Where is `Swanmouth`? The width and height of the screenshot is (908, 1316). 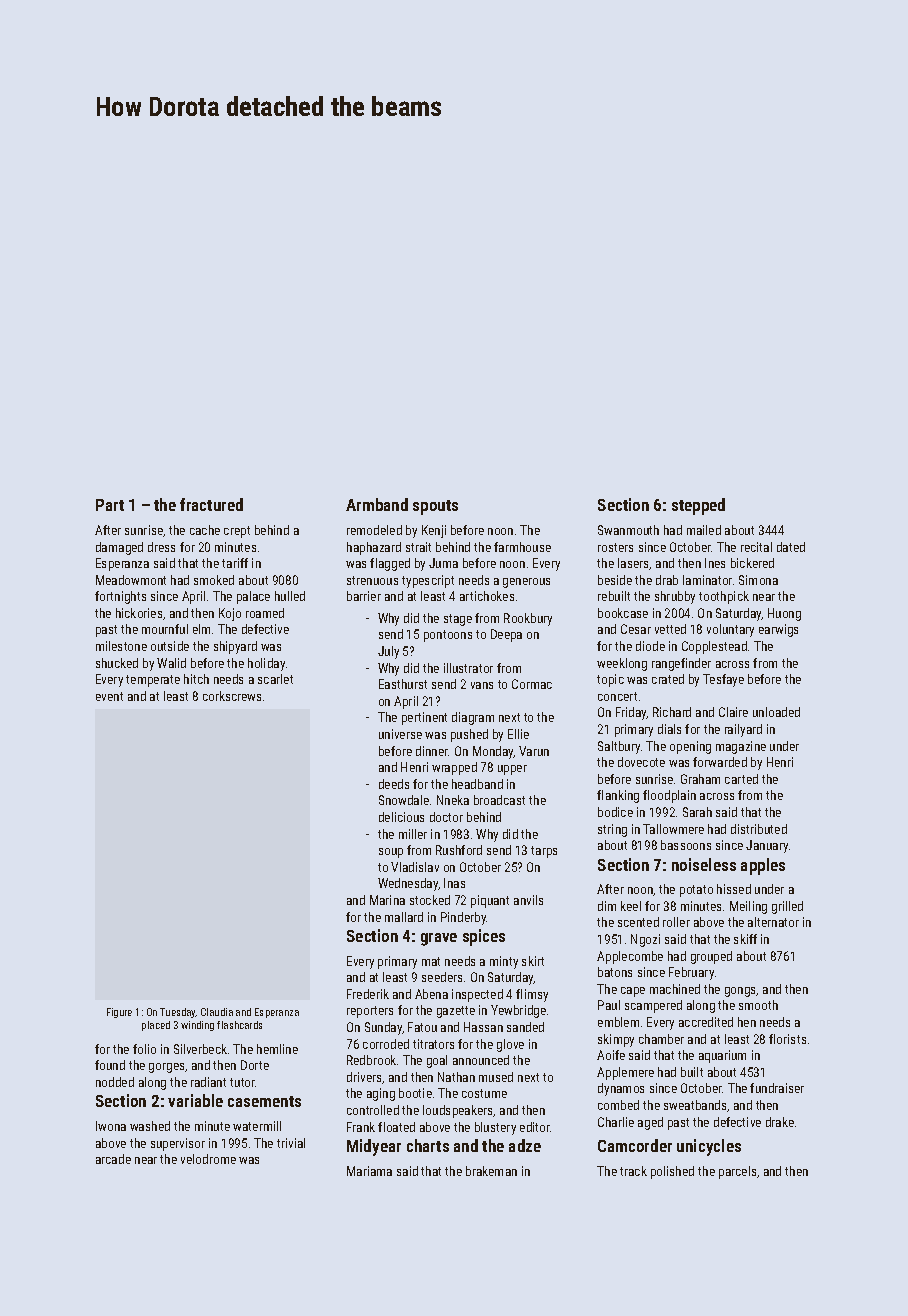
Swanmouth is located at coordinates (628, 530).
